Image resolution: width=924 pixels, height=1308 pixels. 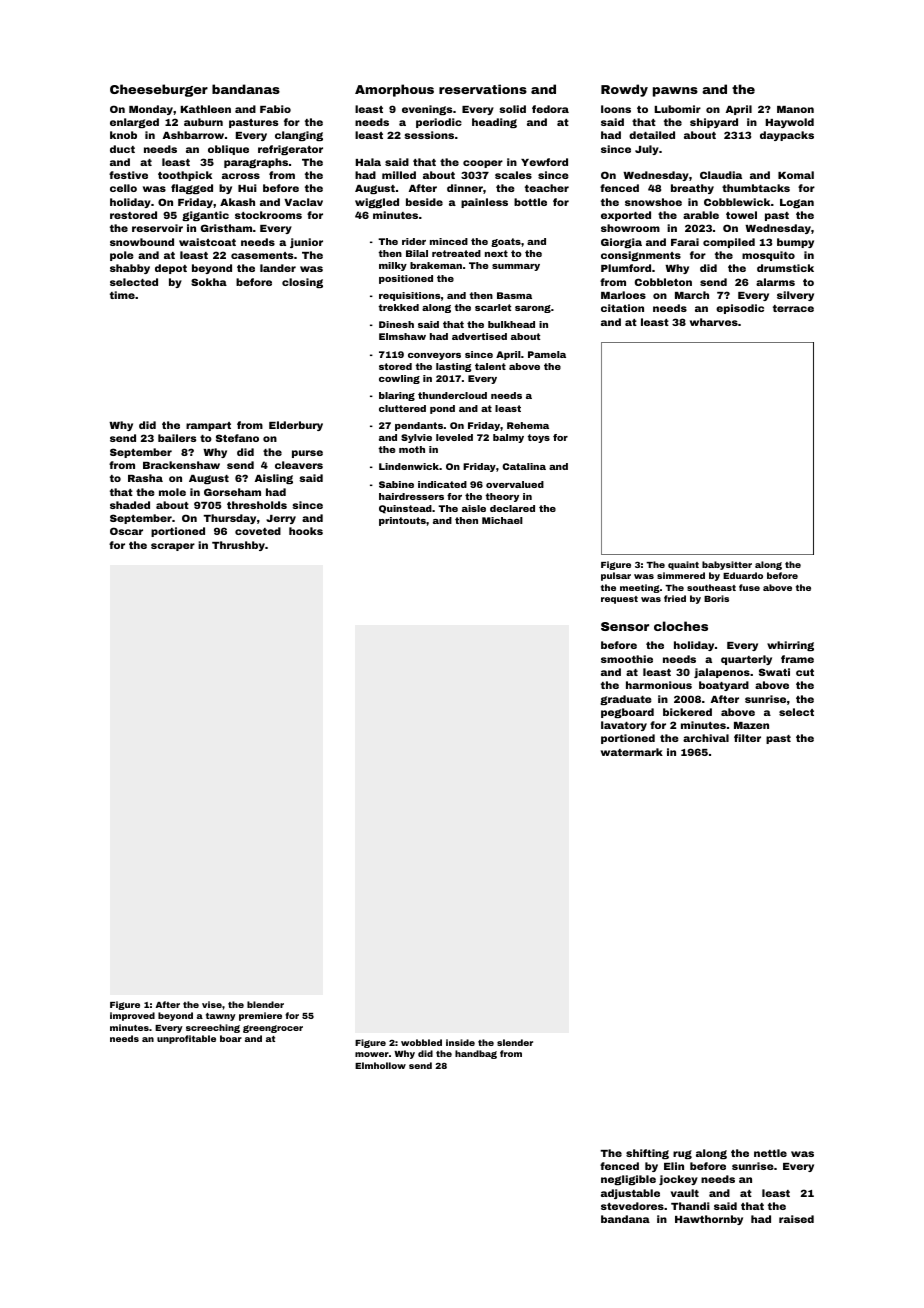 What do you see at coordinates (173, 547) in the image?
I see `scraper` at bounding box center [173, 547].
